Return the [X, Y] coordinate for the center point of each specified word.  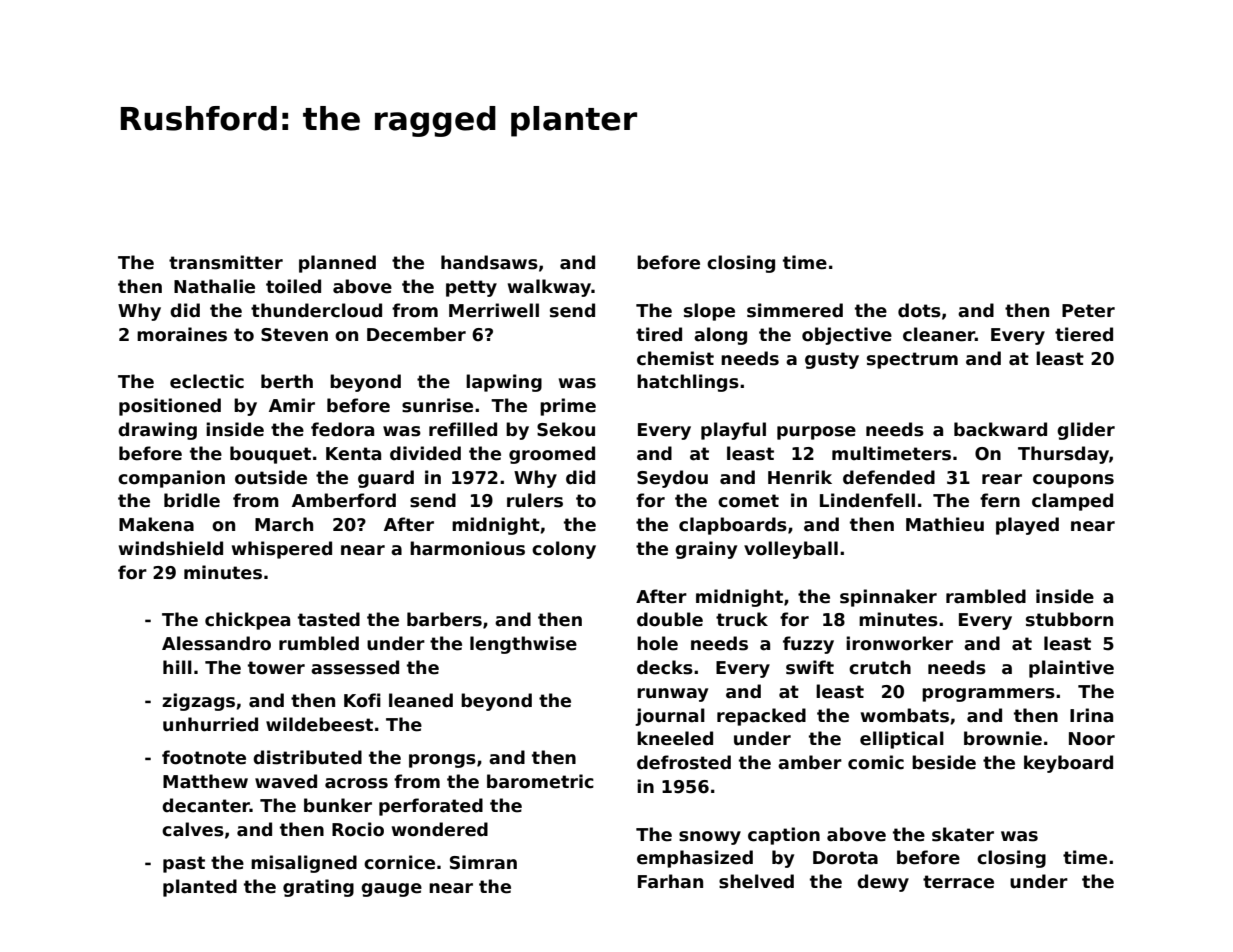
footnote [204, 757]
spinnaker [888, 598]
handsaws [489, 262]
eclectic [207, 381]
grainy [706, 550]
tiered [1084, 334]
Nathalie [214, 286]
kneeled [675, 738]
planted [200, 888]
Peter [1088, 311]
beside [944, 762]
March [284, 524]
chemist [675, 358]
